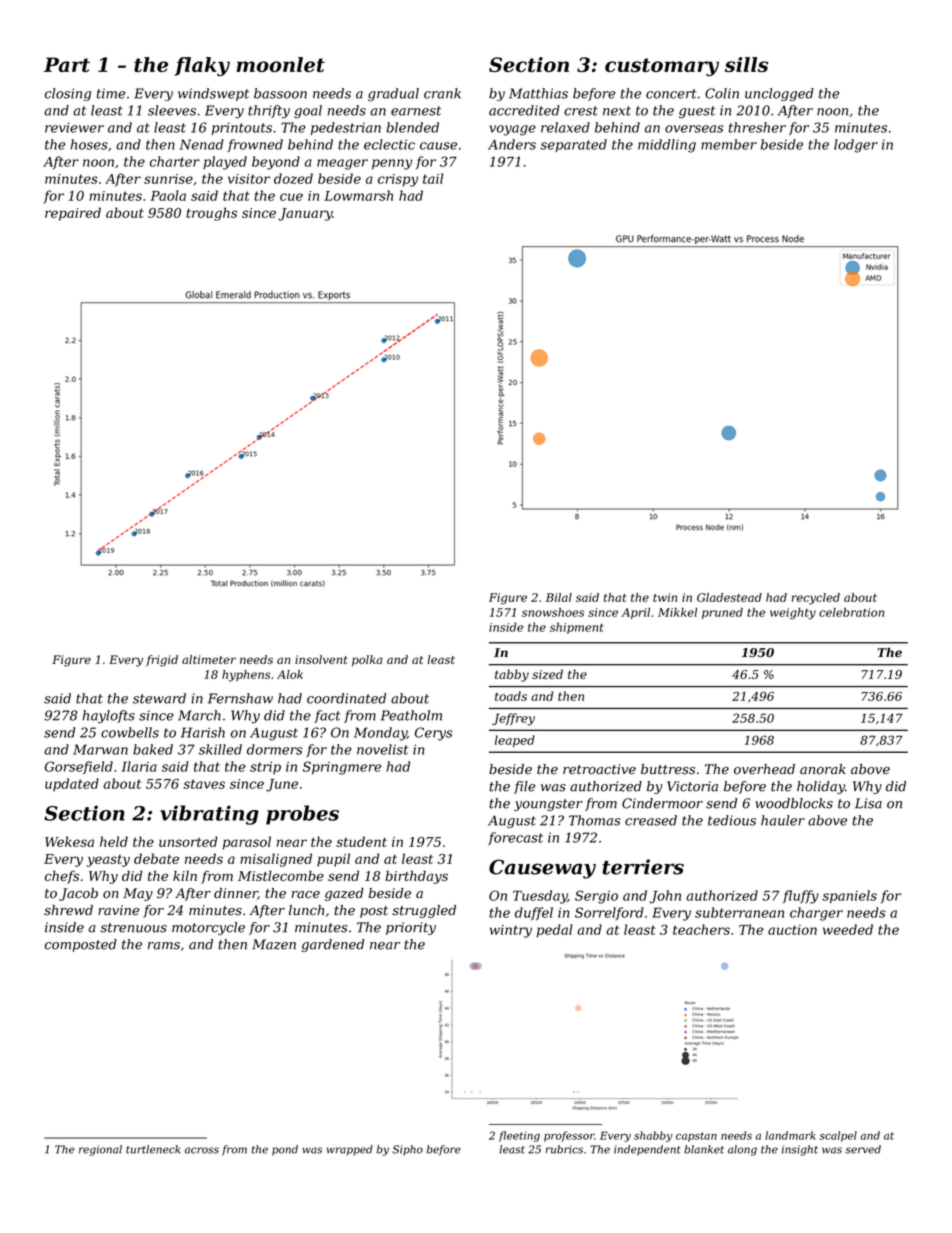  I want to click on tabby, so click(512, 675).
